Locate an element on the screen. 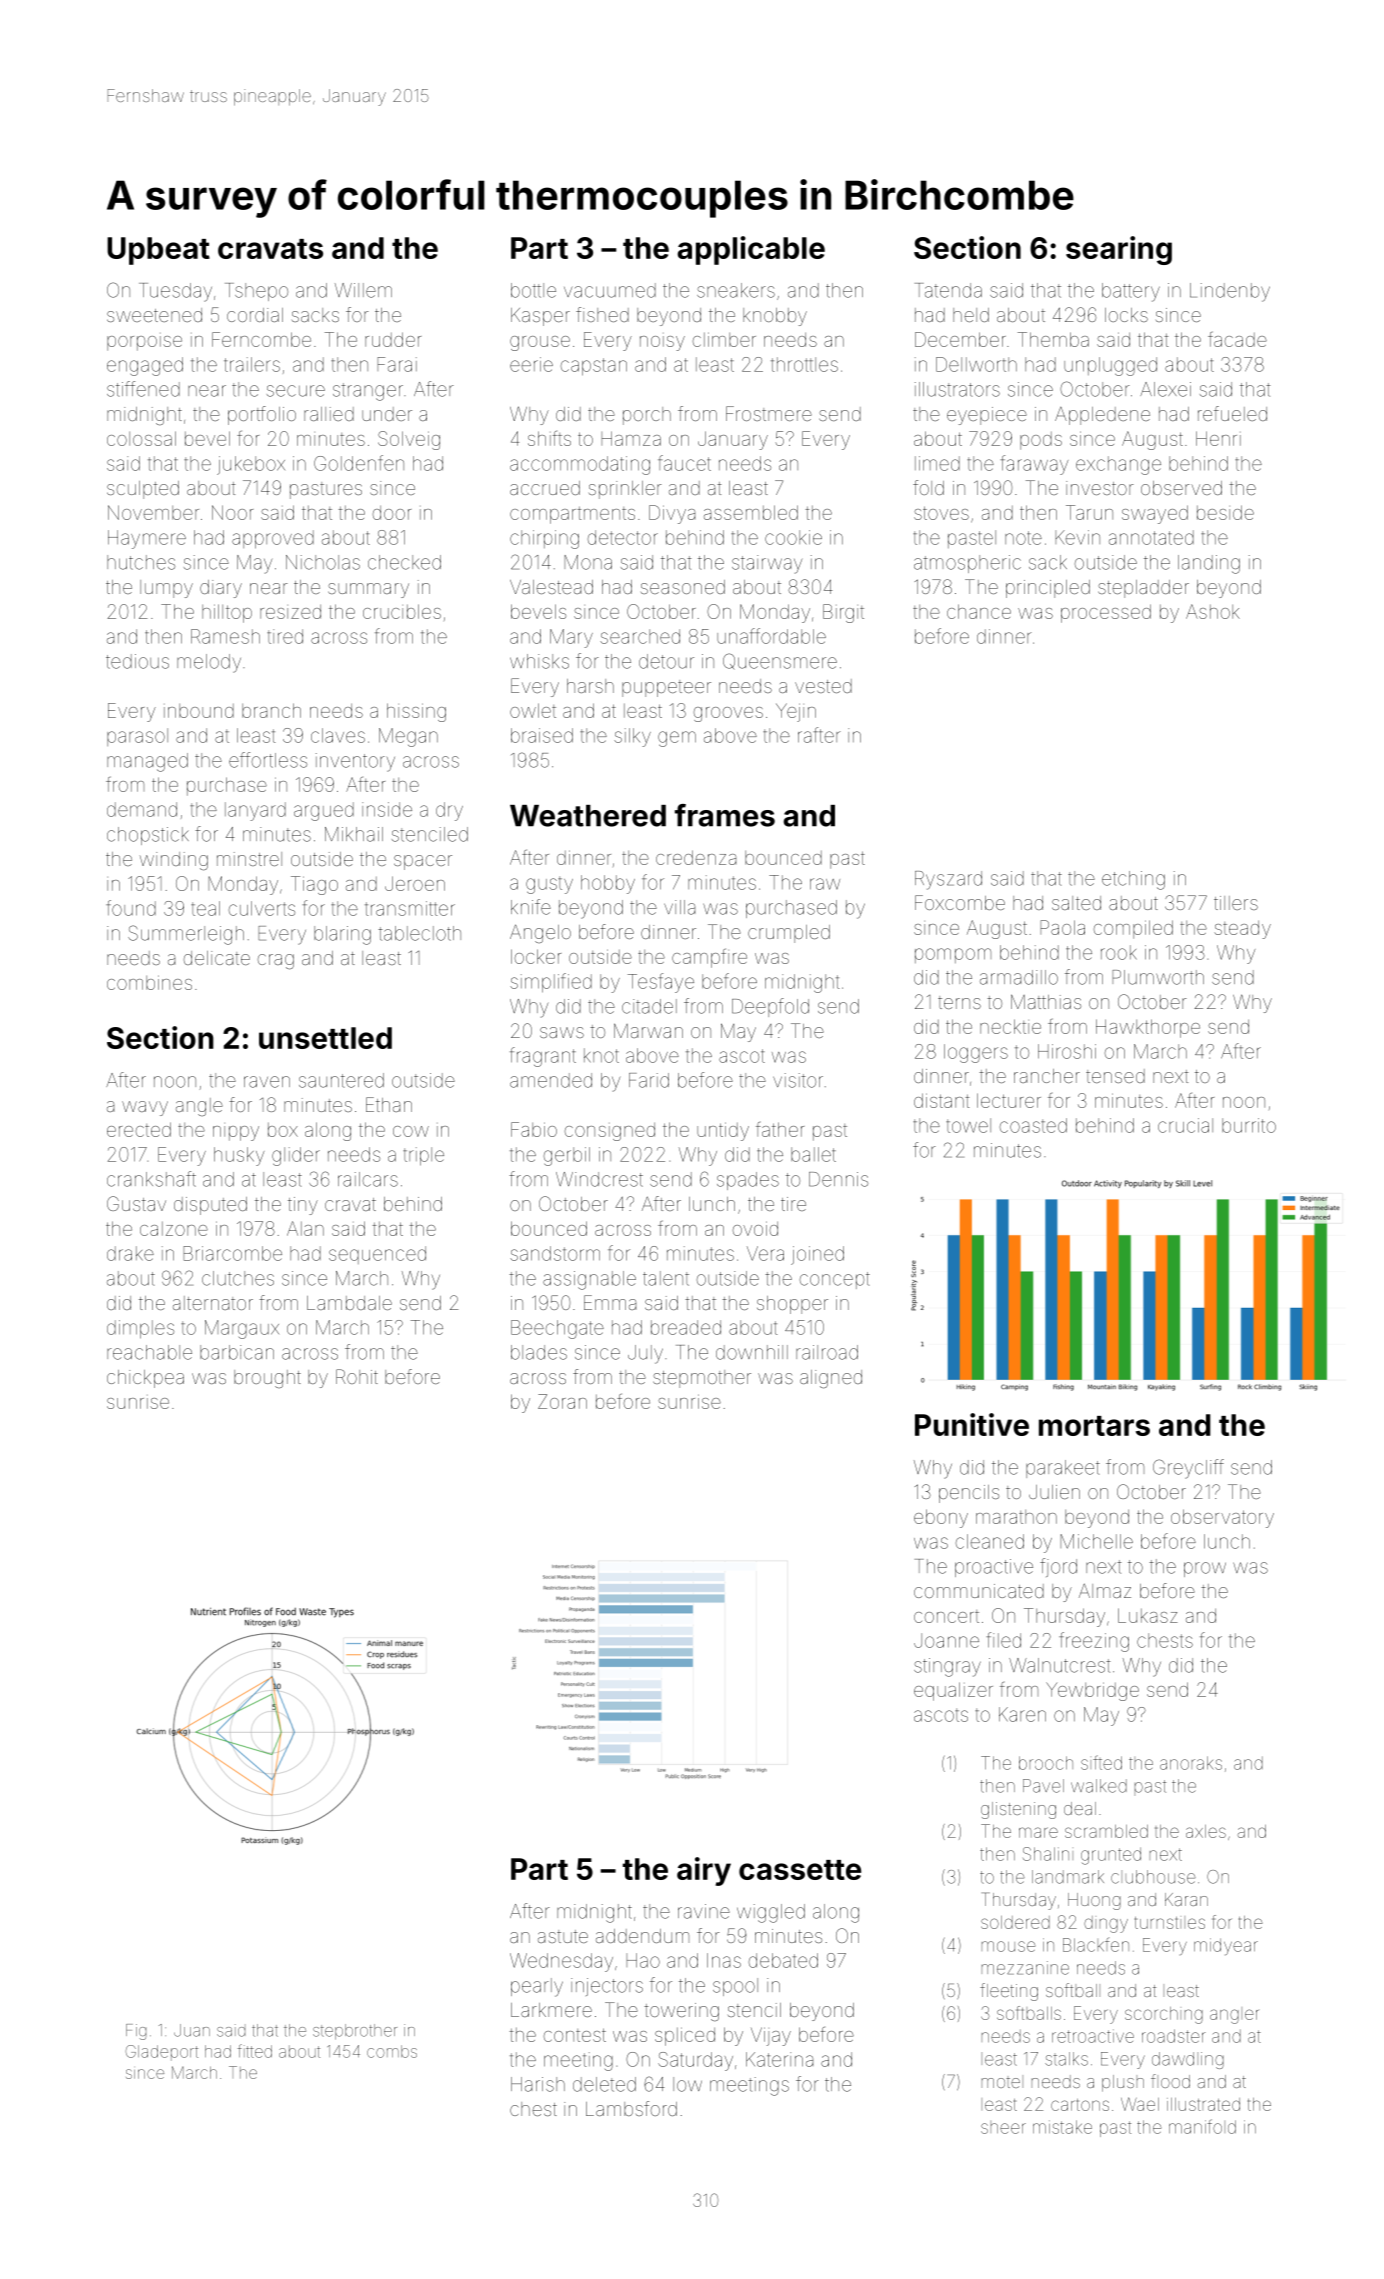 The image size is (1384, 2279). Willem is located at coordinates (363, 290).
